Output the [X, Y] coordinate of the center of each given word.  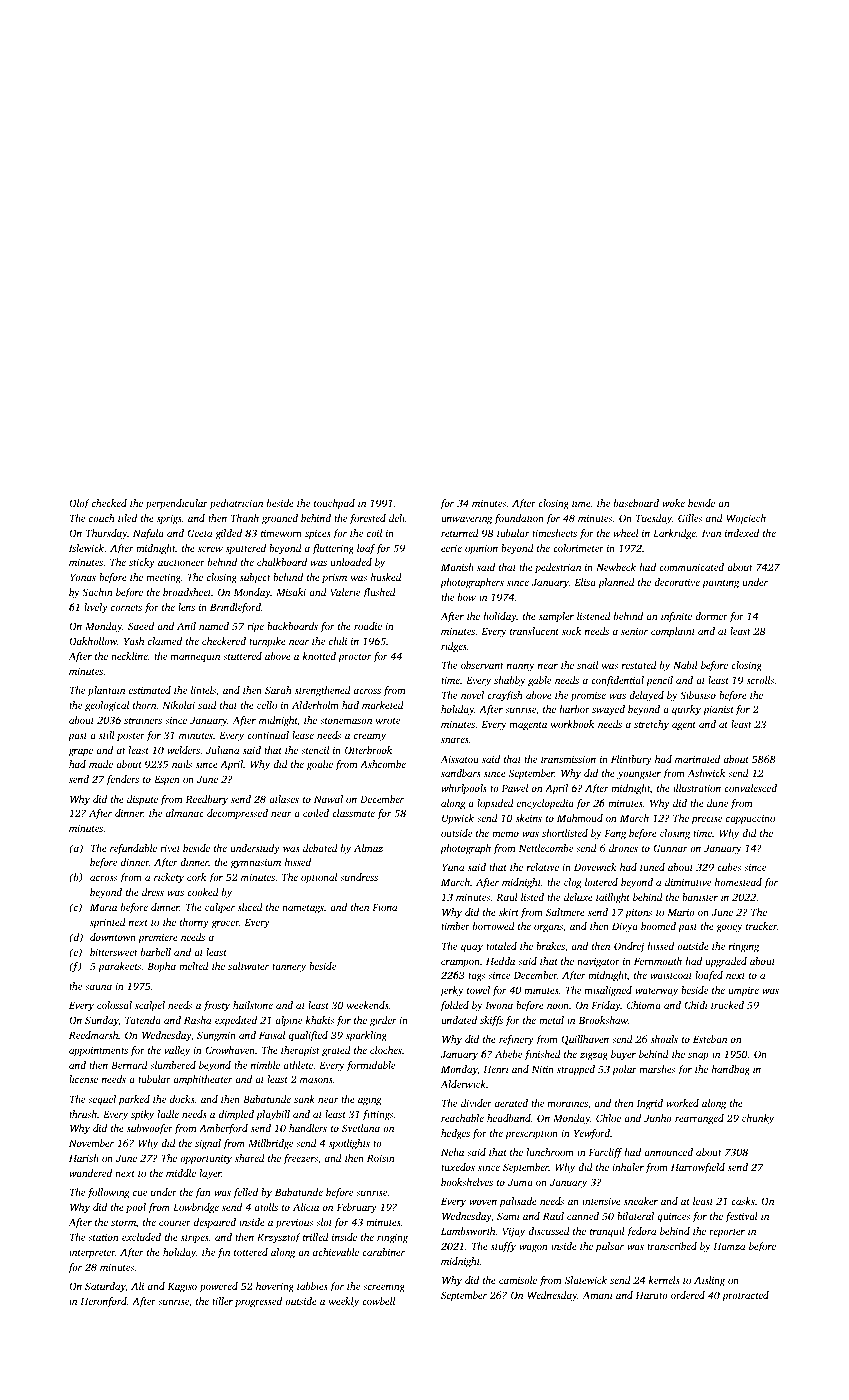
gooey [729, 928]
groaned [280, 519]
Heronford [103, 1302]
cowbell [378, 1301]
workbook [572, 724]
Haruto [652, 1295]
